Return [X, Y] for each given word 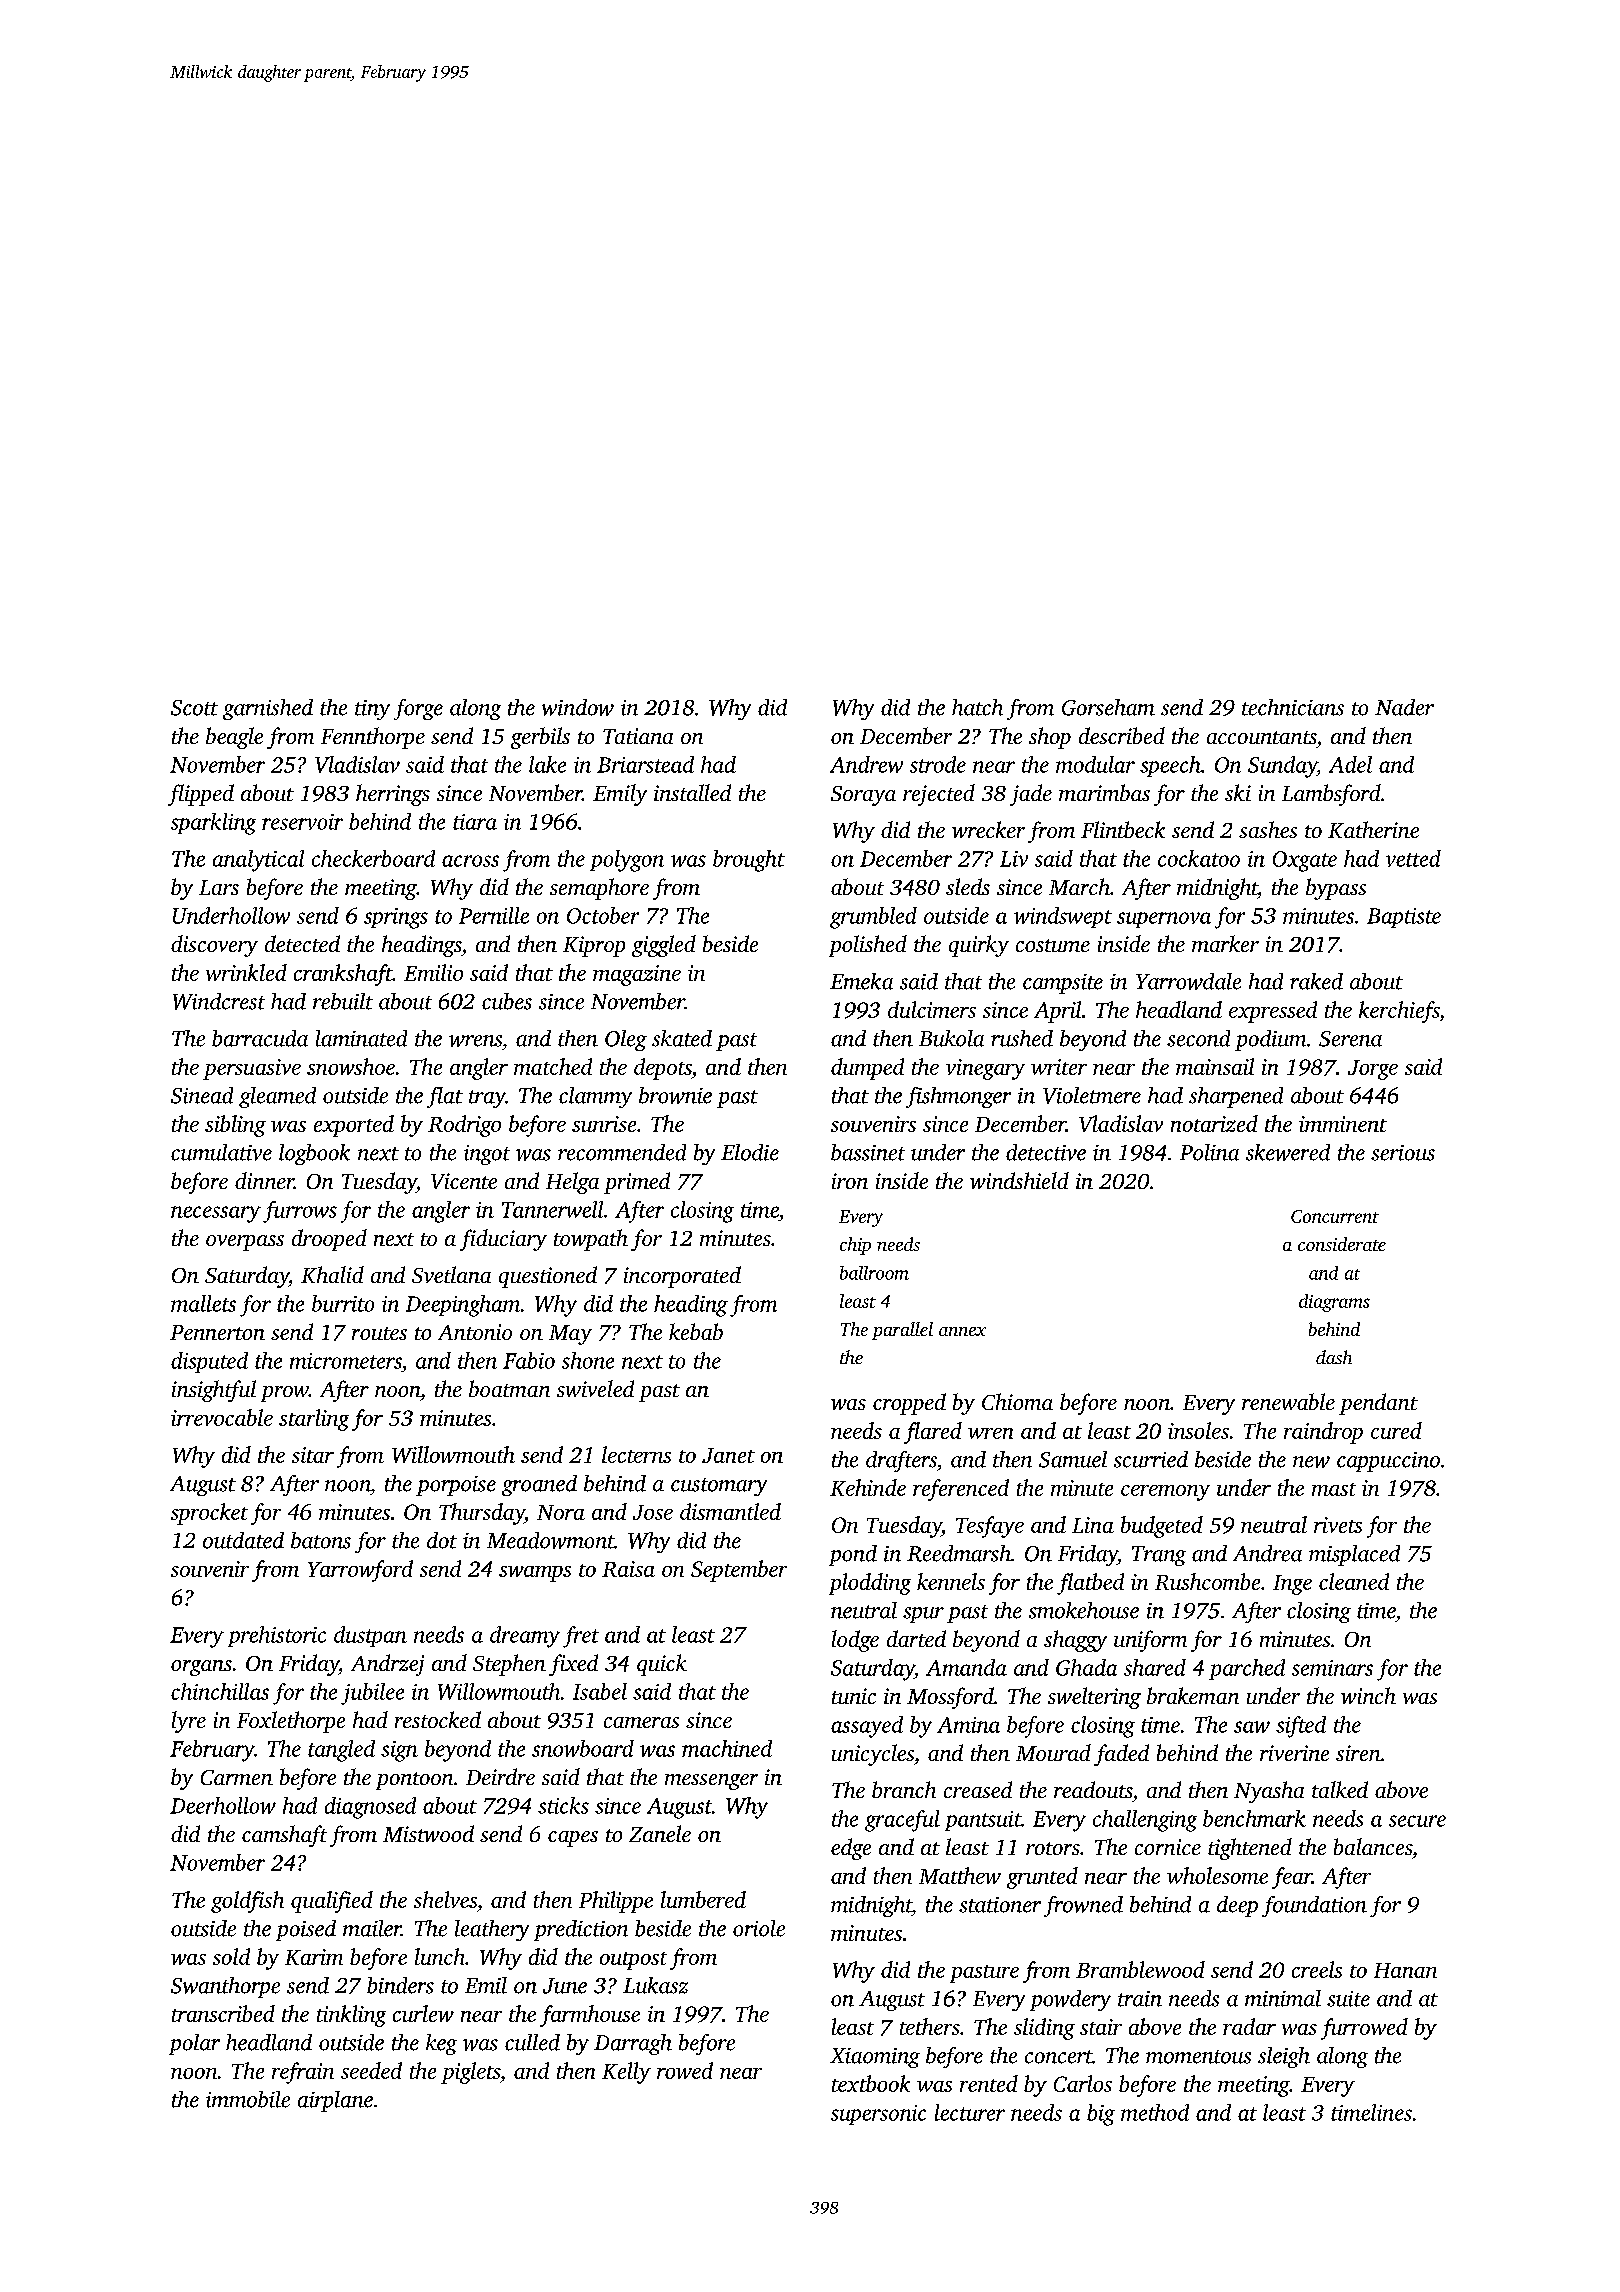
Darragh [633, 2044]
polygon [627, 861]
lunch [439, 1956]
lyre [189, 1722]
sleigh [1284, 2057]
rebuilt [343, 1001]
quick [662, 1665]
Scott [194, 708]
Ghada [1086, 1667]
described [1122, 735]
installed [692, 792]
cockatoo [1199, 858]
